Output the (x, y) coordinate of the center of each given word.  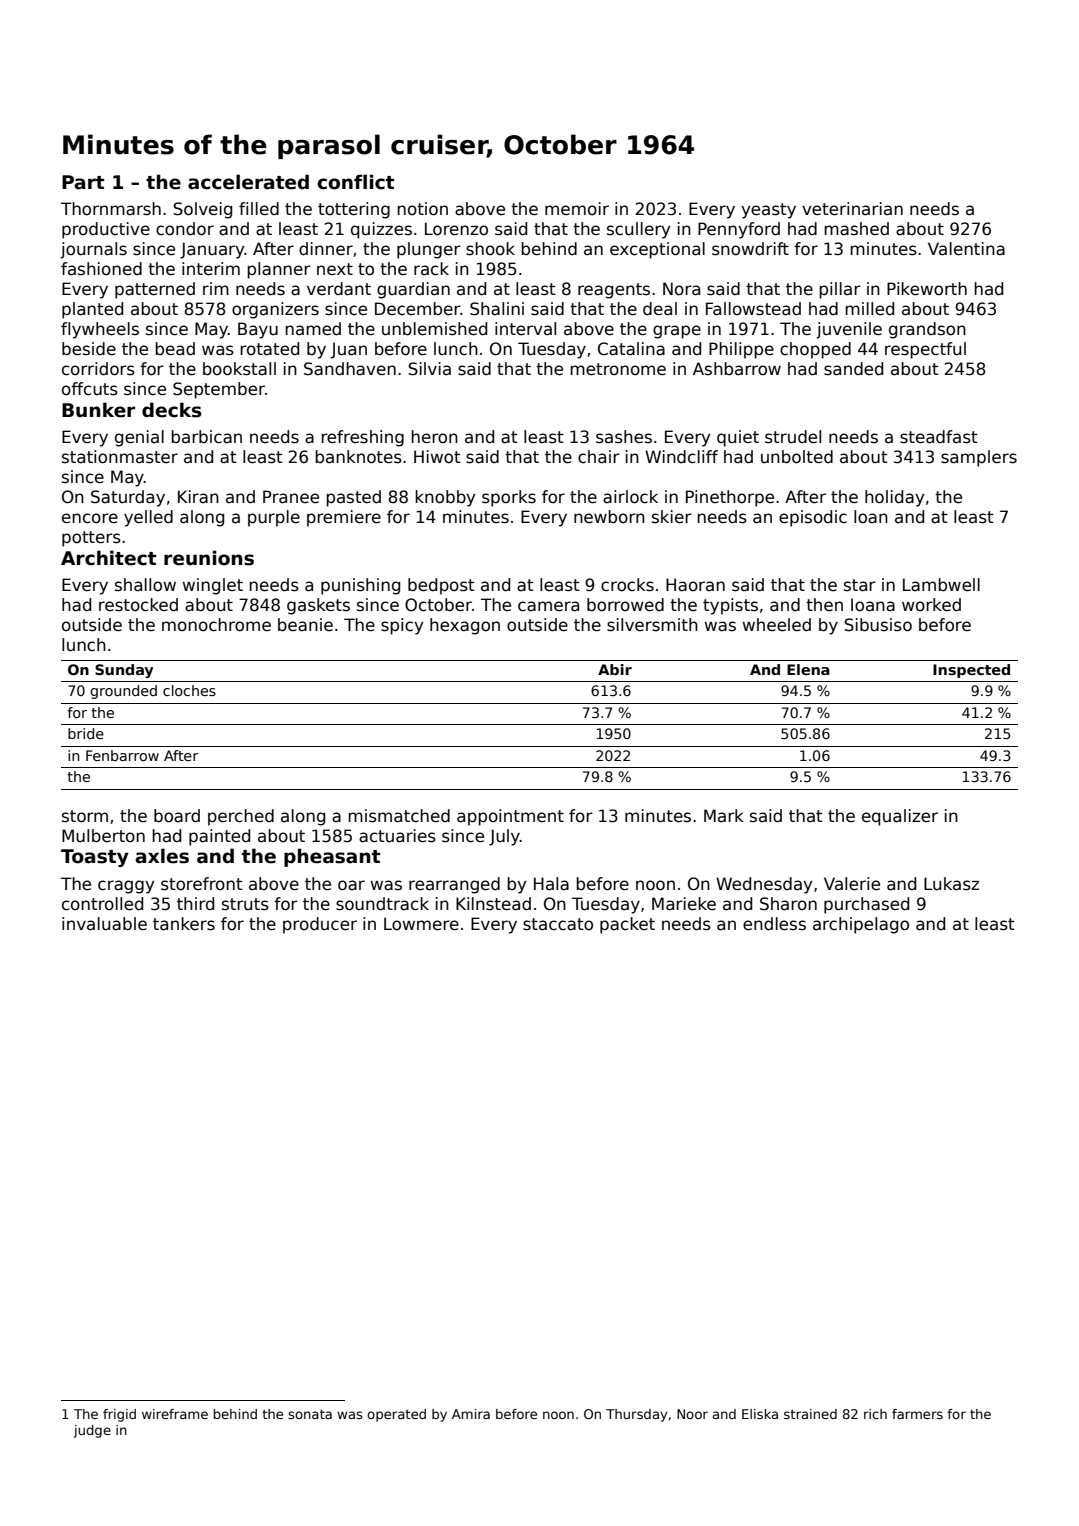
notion (422, 209)
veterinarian (852, 209)
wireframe (175, 1414)
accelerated (248, 182)
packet (627, 925)
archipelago (861, 925)
